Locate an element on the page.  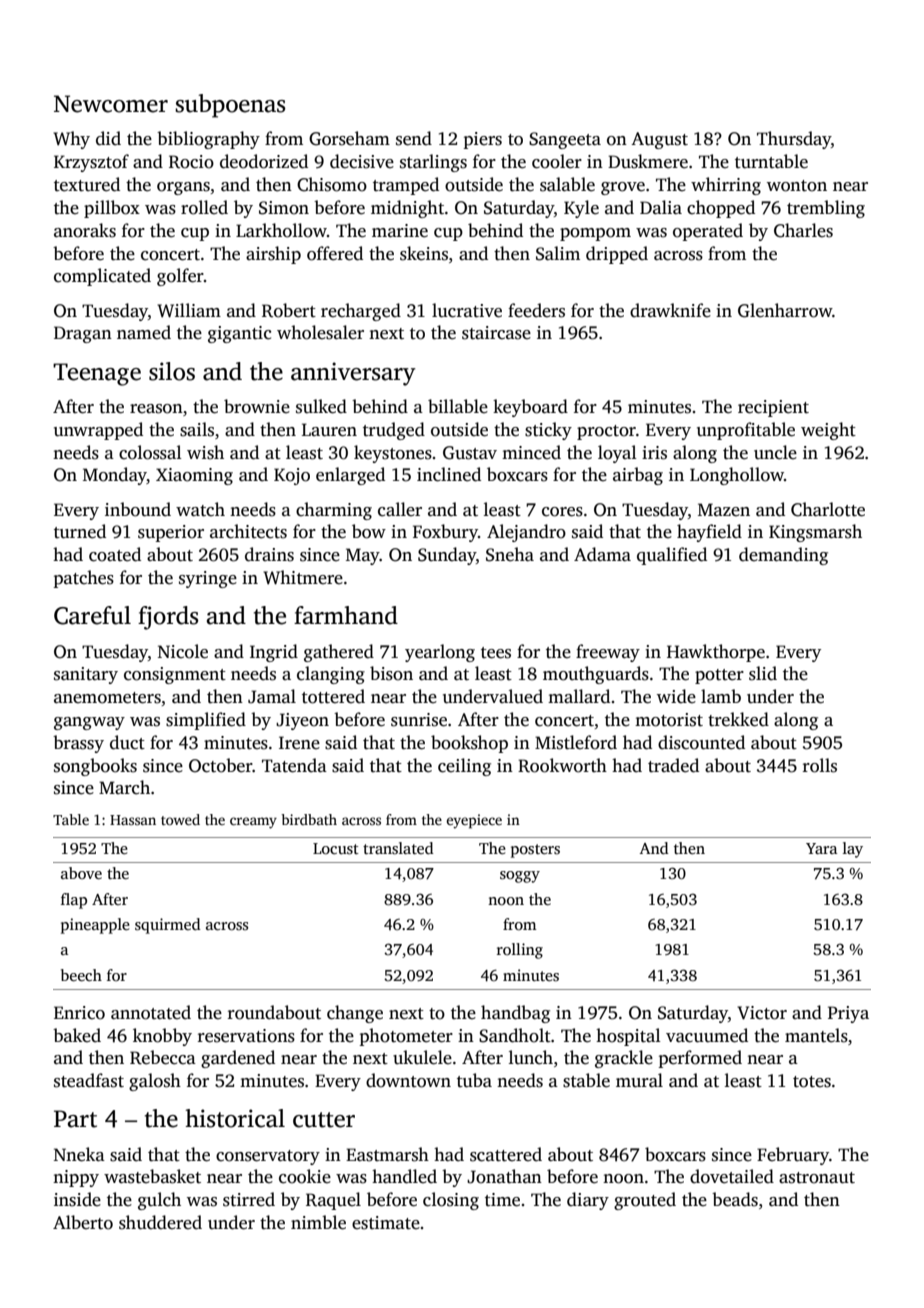
Rocio is located at coordinates (191, 162).
